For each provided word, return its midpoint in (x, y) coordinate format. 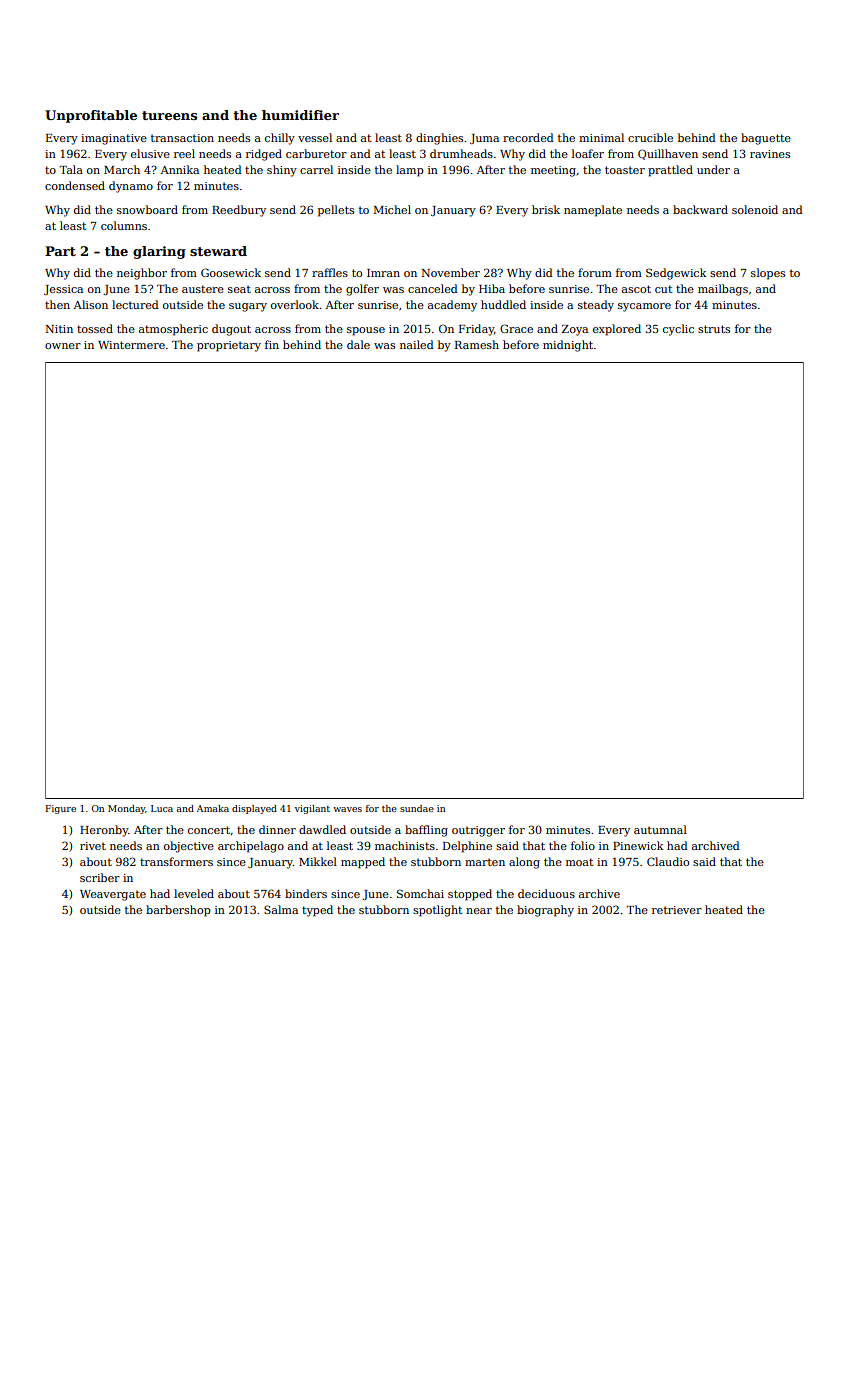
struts (714, 329)
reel (184, 153)
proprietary (229, 346)
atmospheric (173, 330)
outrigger (478, 831)
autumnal (660, 829)
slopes (768, 274)
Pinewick (638, 845)
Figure (61, 809)
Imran (383, 273)
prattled (670, 171)
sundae (417, 808)
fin (272, 344)
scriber (100, 877)
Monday (126, 809)
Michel (392, 209)
